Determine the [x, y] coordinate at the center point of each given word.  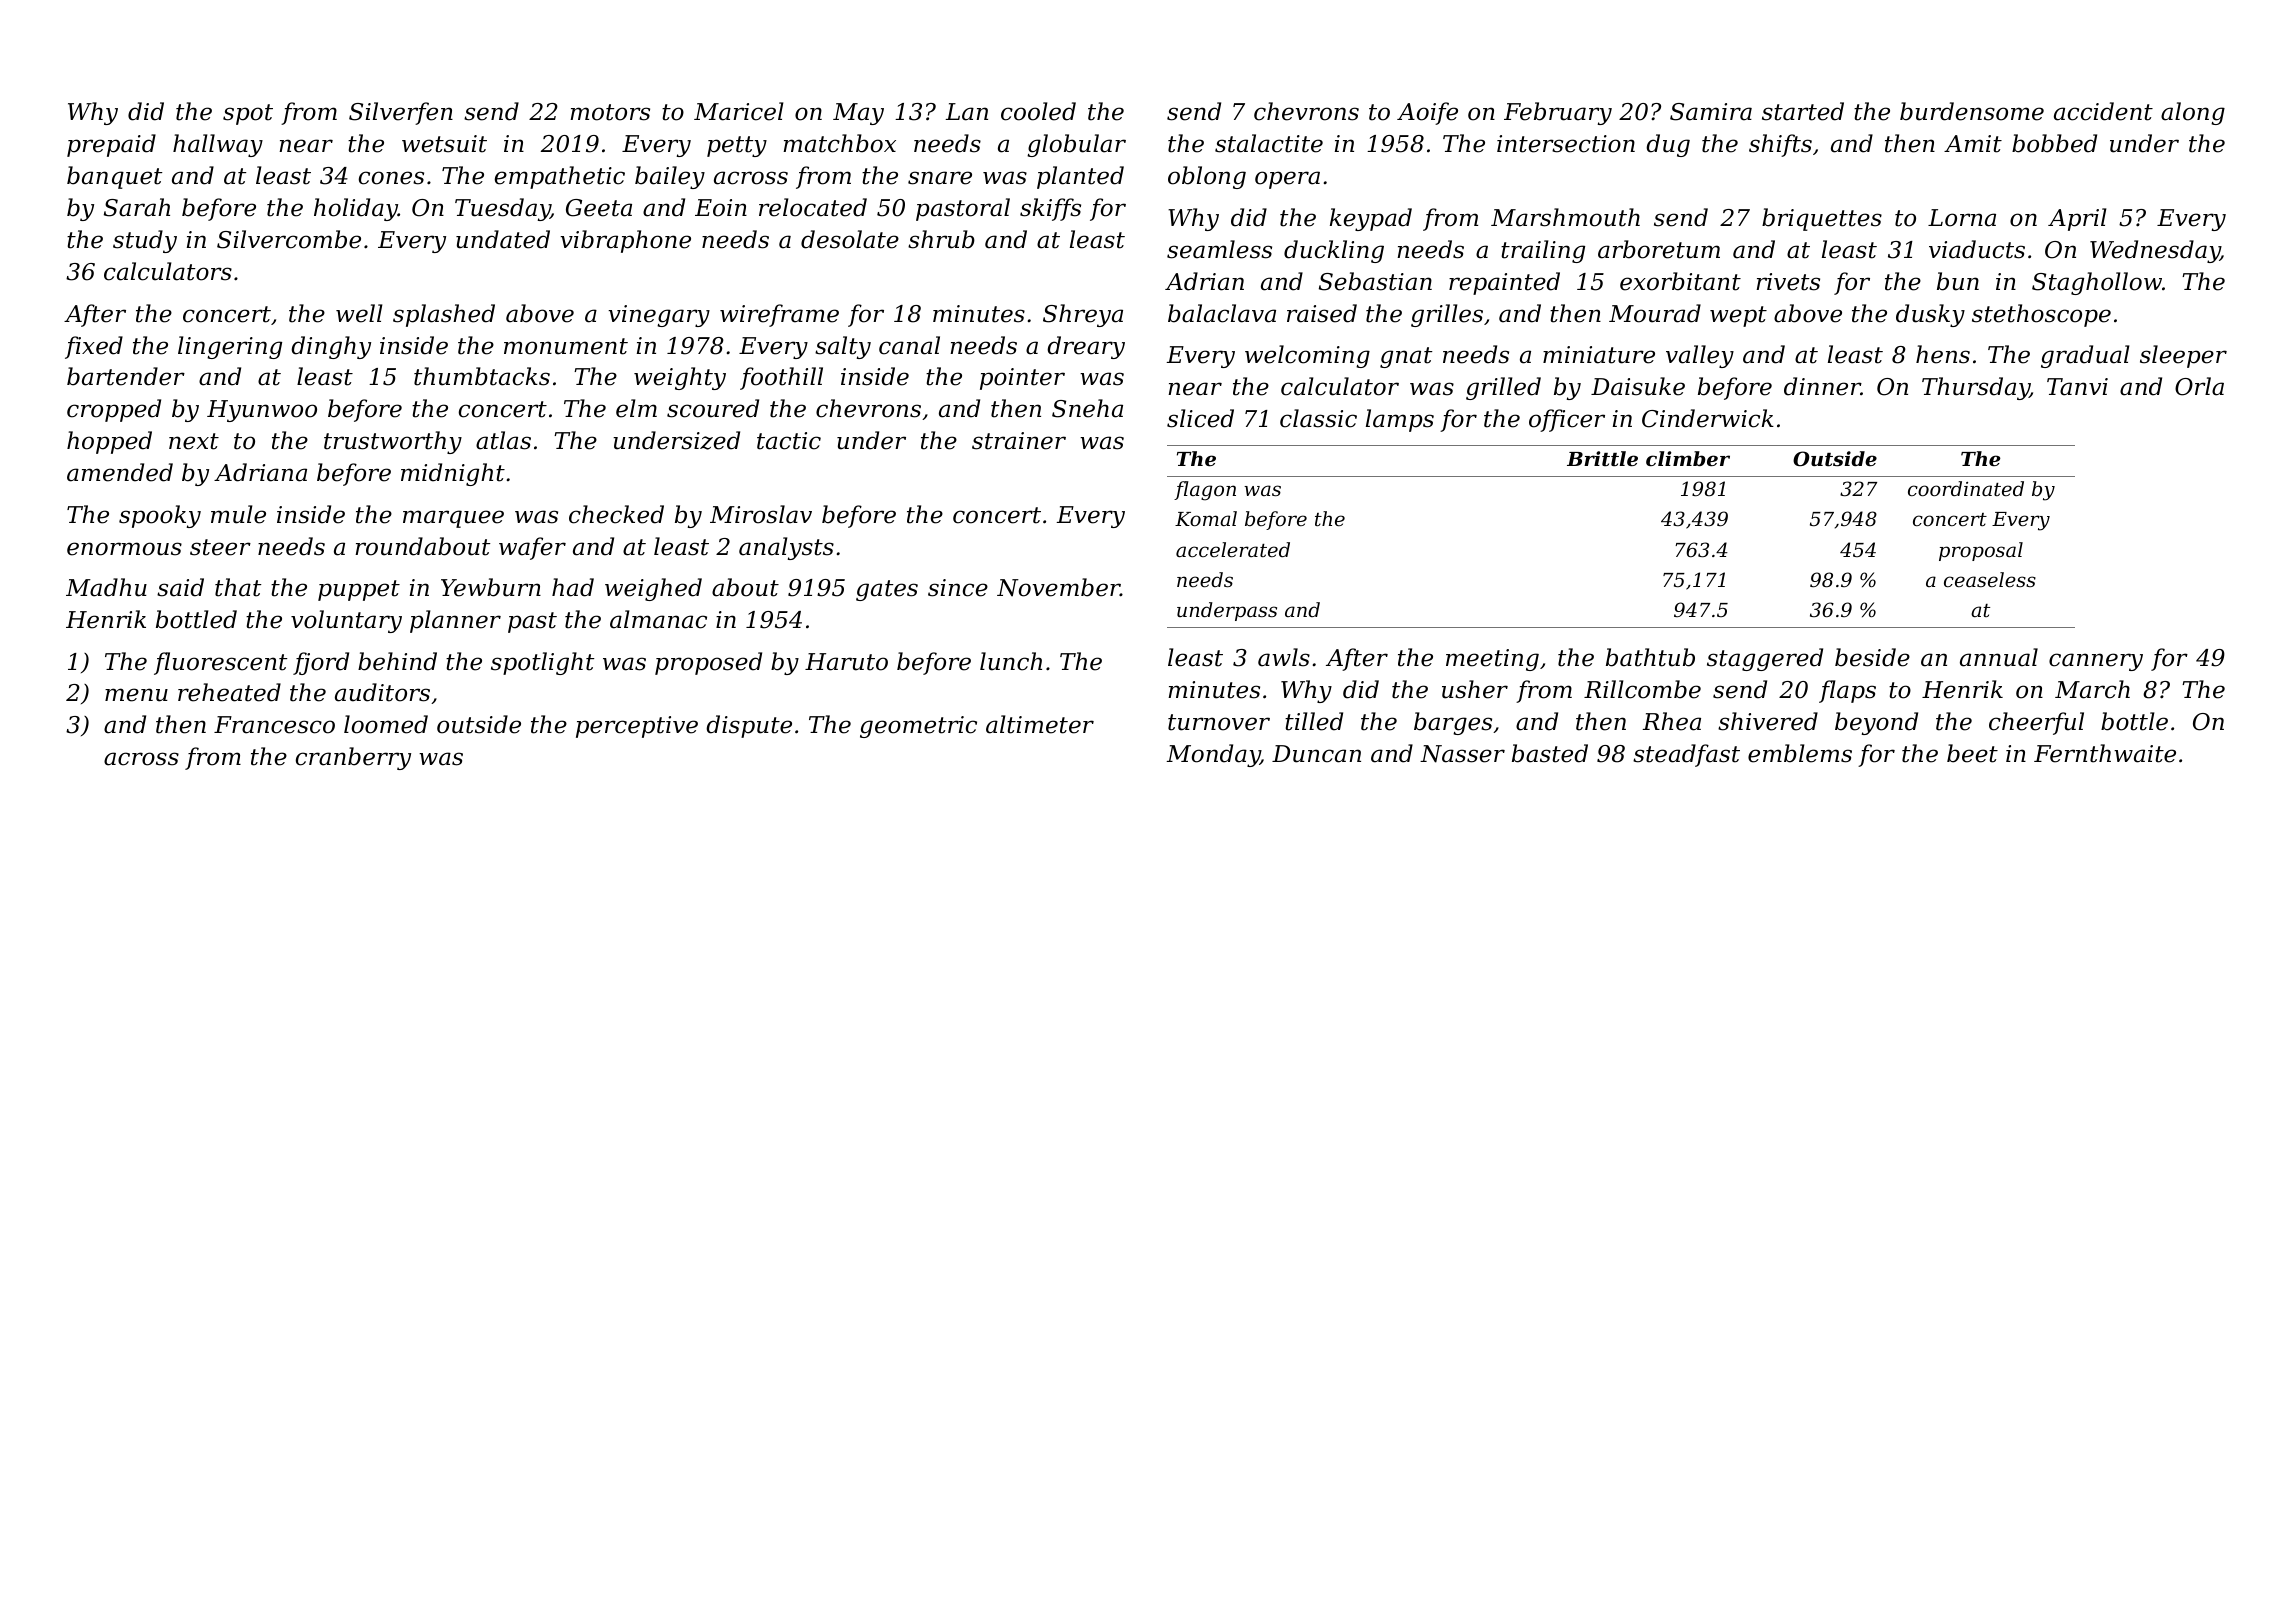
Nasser [1462, 754]
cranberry [353, 758]
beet [1972, 753]
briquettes [1822, 219]
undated [503, 239]
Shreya [1083, 315]
